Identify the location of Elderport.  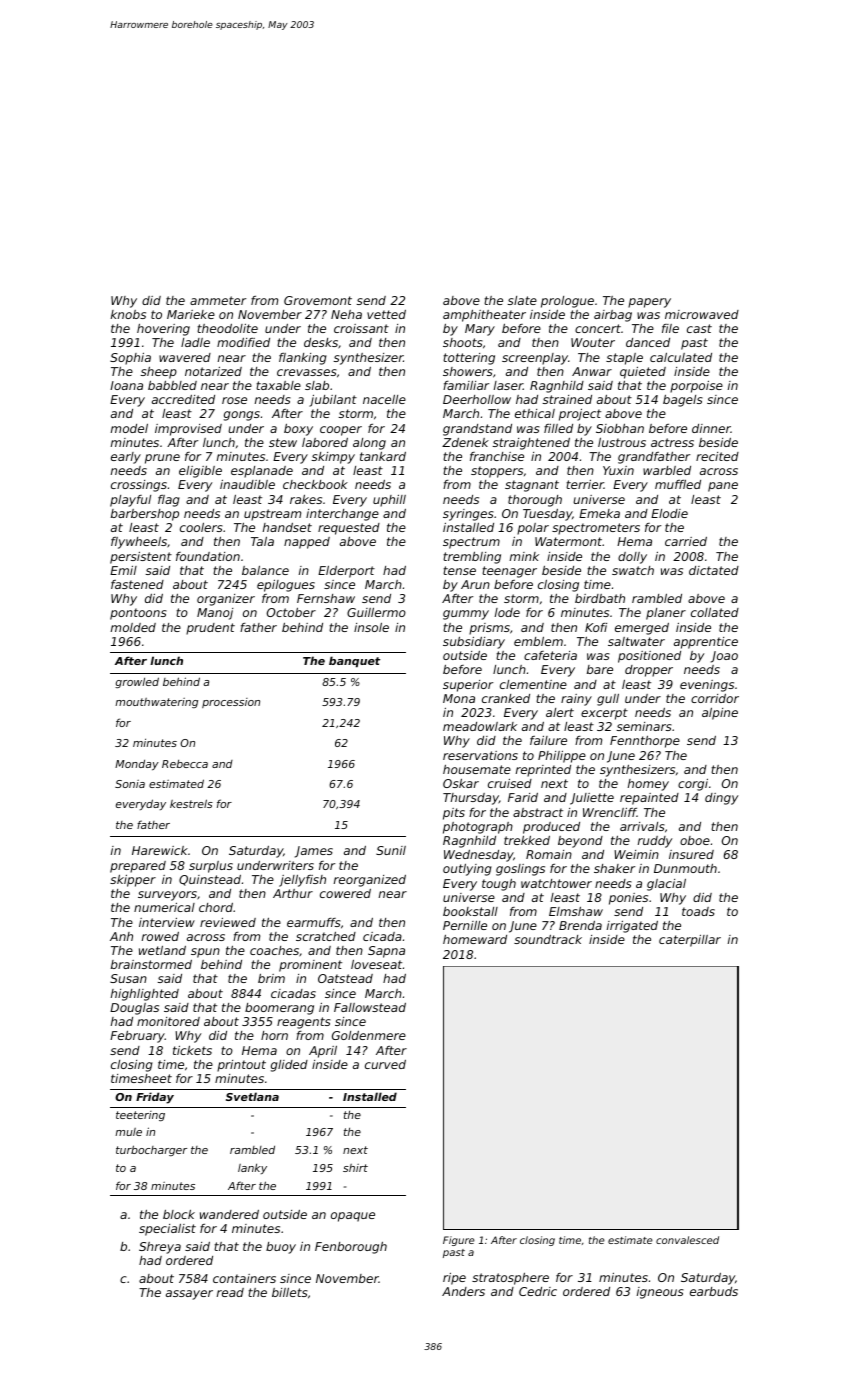
(346, 572).
